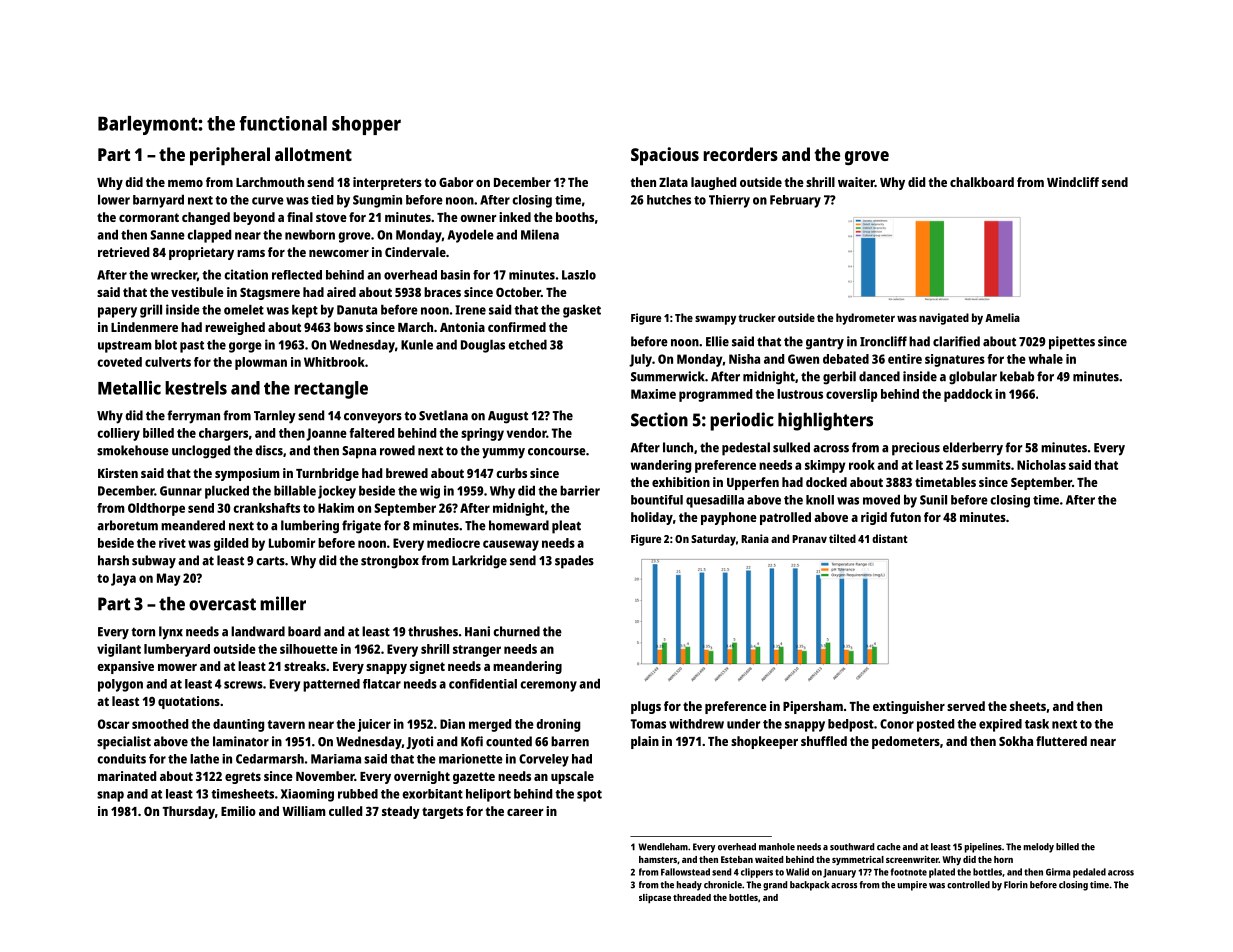 The image size is (1233, 952). What do you see at coordinates (1073, 182) in the document?
I see `Windcliff` at bounding box center [1073, 182].
